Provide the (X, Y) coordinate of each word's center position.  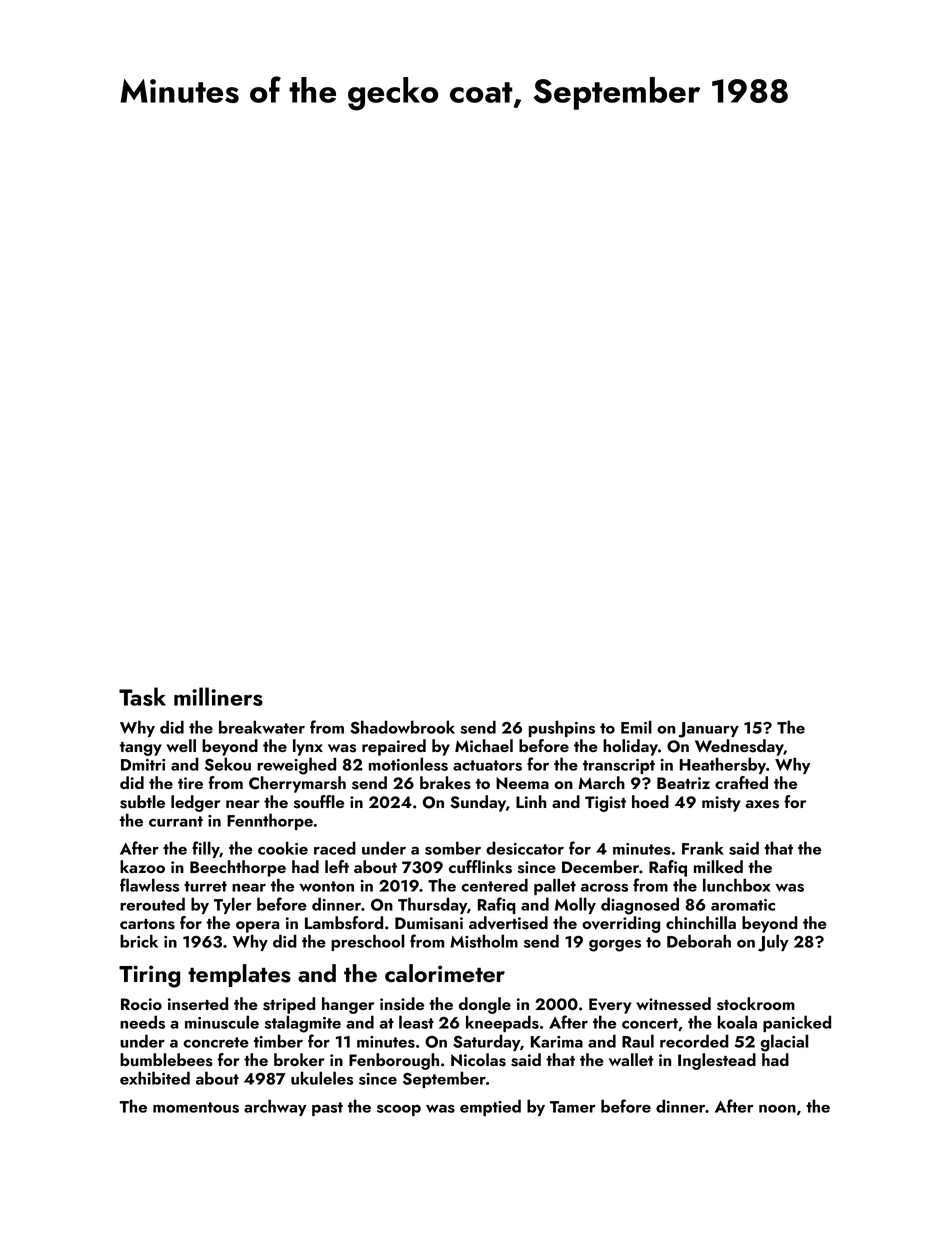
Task (142, 696)
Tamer (573, 1107)
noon (777, 1109)
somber (453, 848)
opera (257, 927)
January (708, 730)
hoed (650, 801)
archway (275, 1107)
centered (494, 885)
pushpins (562, 728)
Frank (703, 848)
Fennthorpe (270, 821)
